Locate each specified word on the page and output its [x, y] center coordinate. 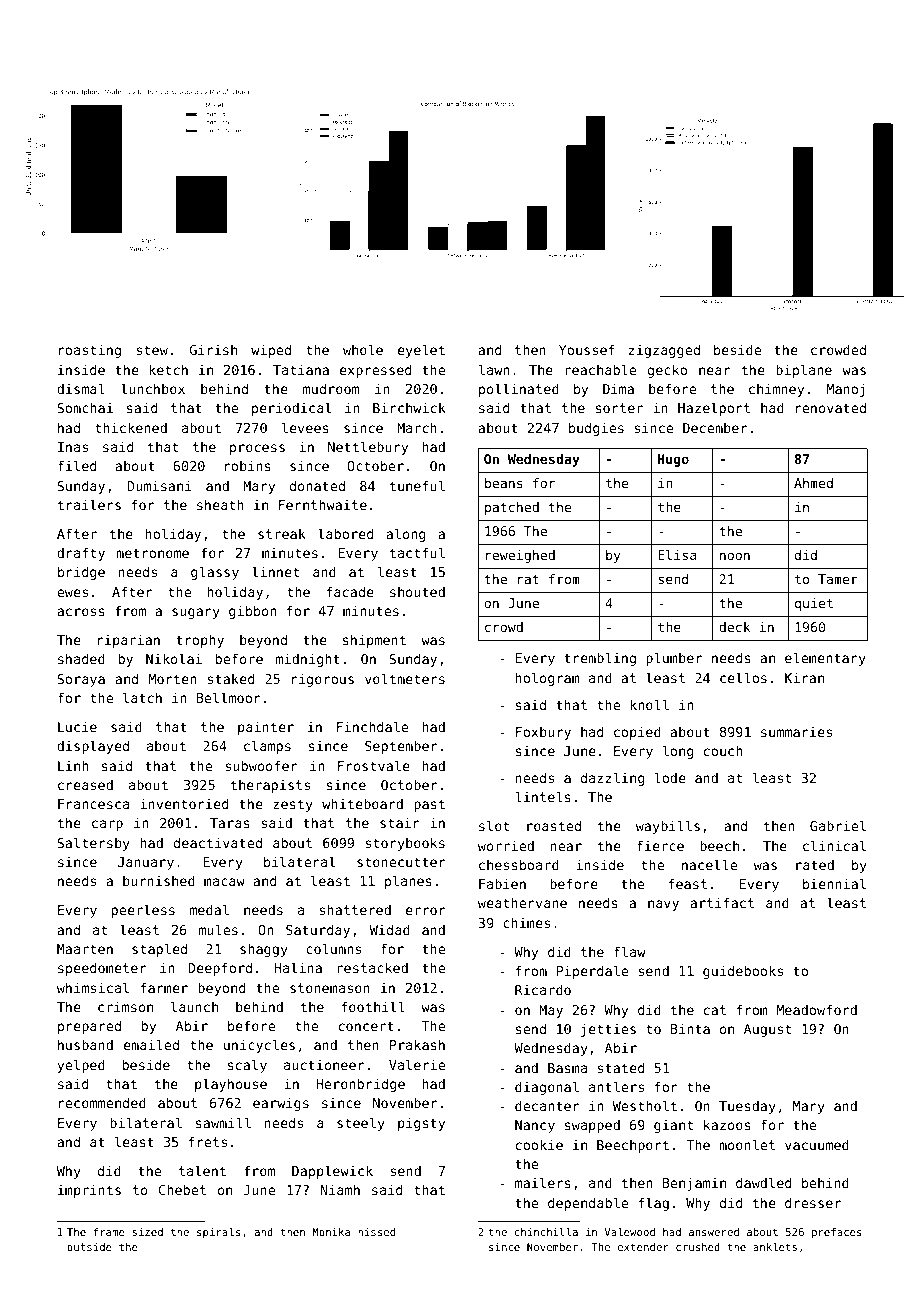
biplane [804, 371]
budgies [596, 429]
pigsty [421, 1124]
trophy [200, 641]
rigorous [323, 680]
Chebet [182, 1189]
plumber [674, 659]
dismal [81, 388]
